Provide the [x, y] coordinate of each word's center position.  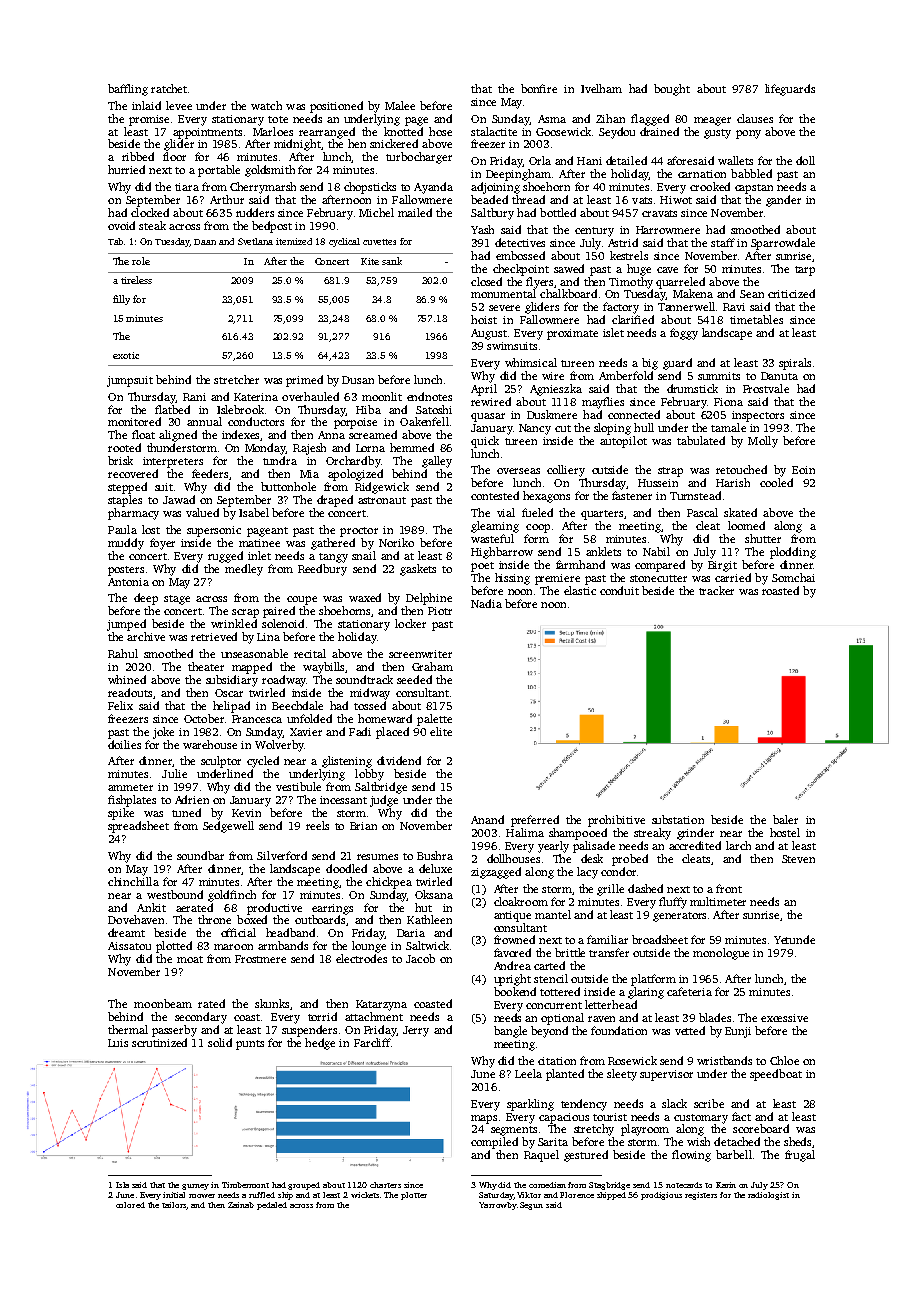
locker [410, 623]
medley [244, 570]
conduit [619, 590]
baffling [128, 90]
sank [392, 261]
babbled [751, 173]
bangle [510, 1032]
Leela [528, 1073]
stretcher [236, 379]
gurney [195, 1187]
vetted [690, 1030]
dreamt [126, 932]
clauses [755, 118]
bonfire [539, 88]
